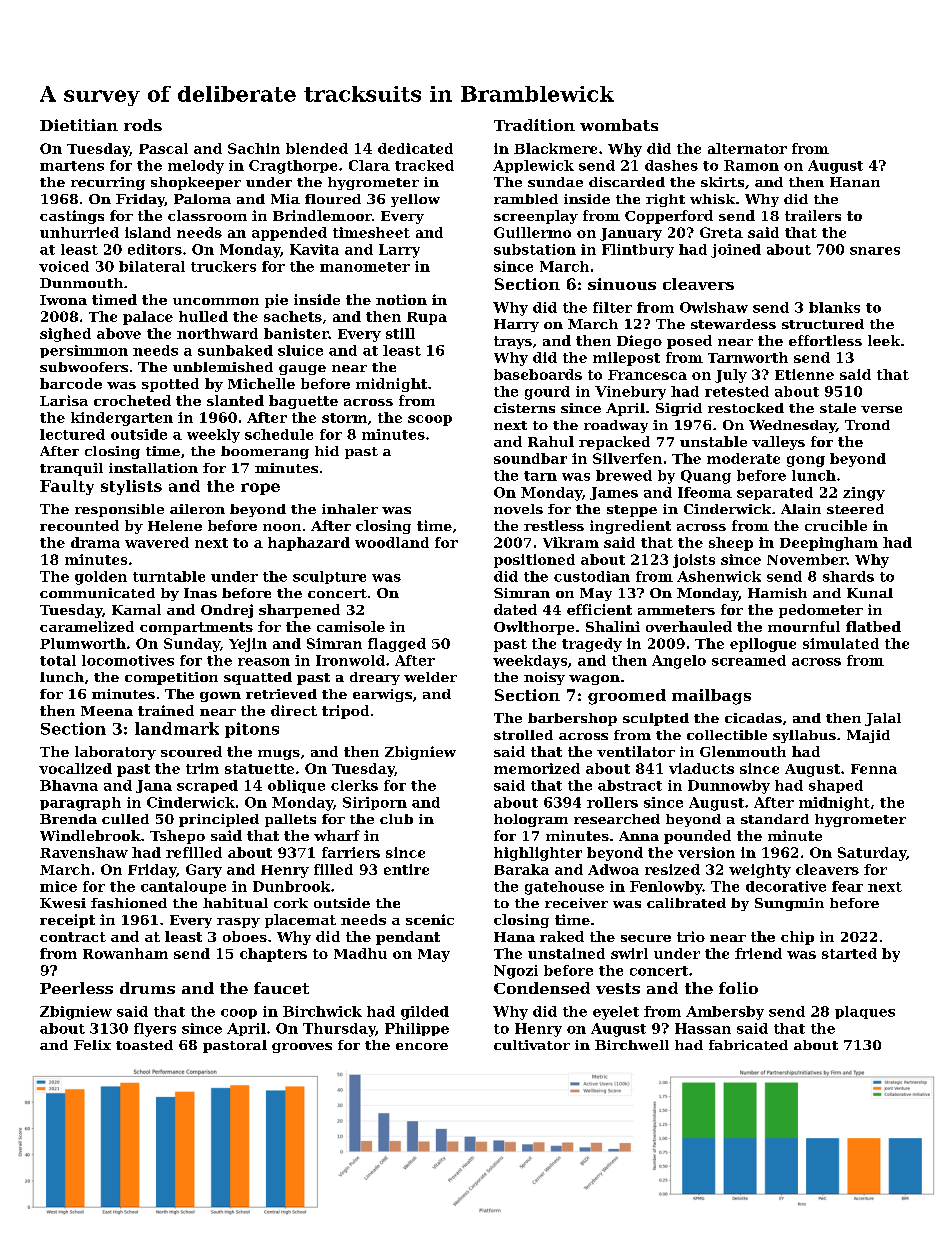 The width and height of the screenshot is (952, 1233). Describe the element at coordinates (365, 267) in the screenshot. I see `manometer` at that location.
